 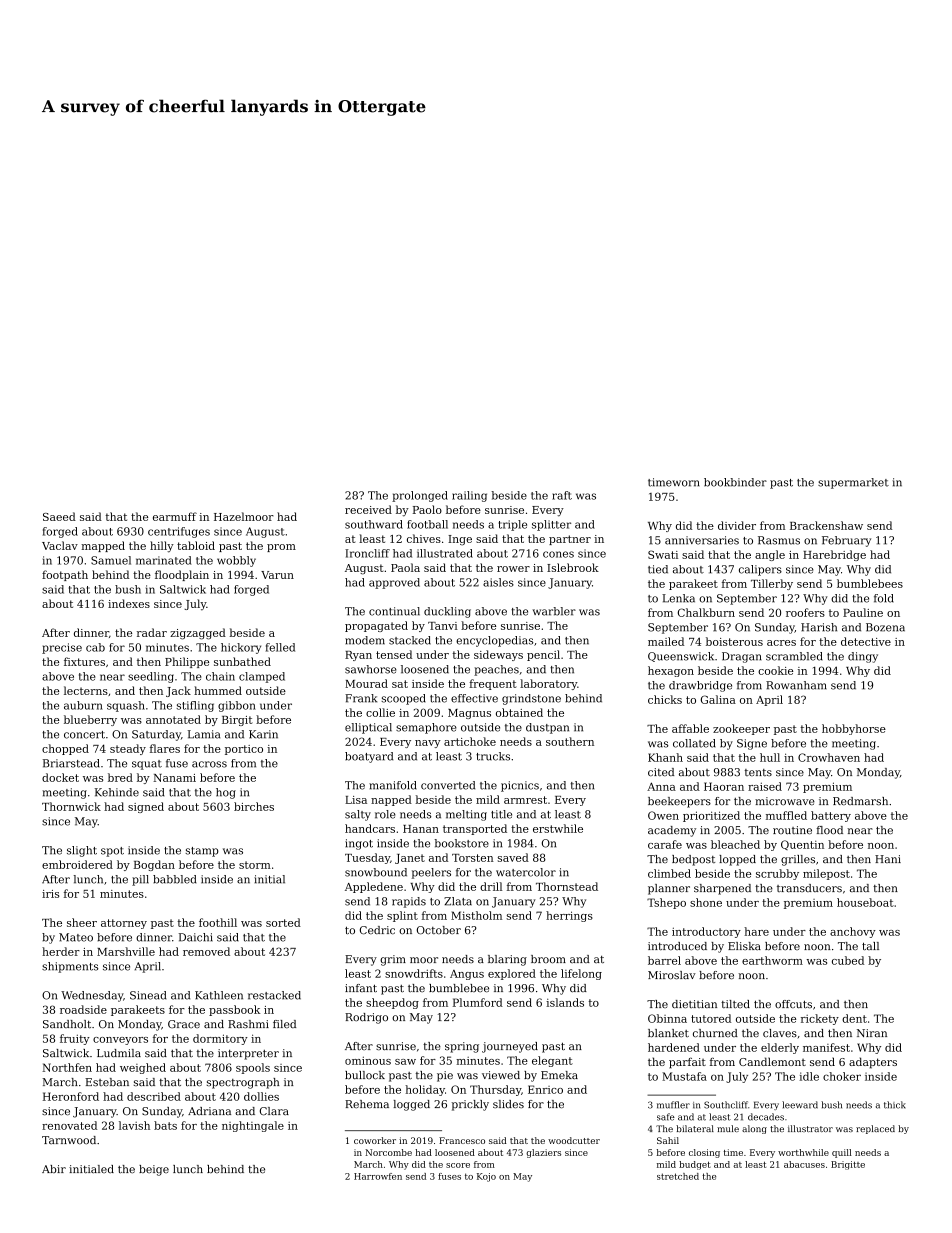 I want to click on Hani, so click(x=888, y=859).
